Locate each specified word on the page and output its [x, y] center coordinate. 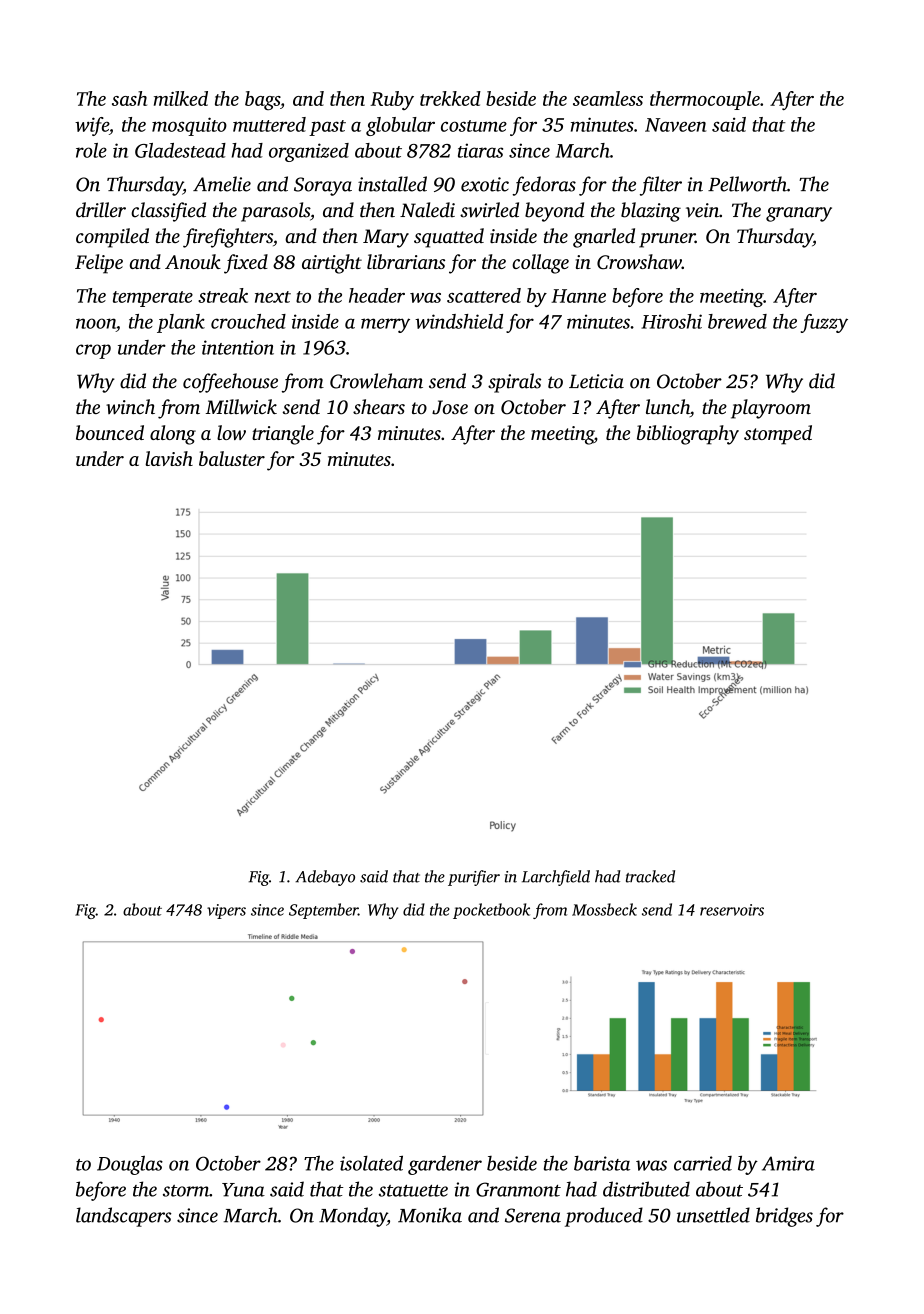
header [377, 295]
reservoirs [732, 910]
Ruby [392, 100]
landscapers [123, 1217]
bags [262, 100]
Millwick [241, 406]
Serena [533, 1215]
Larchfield [556, 878]
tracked [650, 876]
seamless [608, 98]
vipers [226, 911]
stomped [778, 435]
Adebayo [325, 878]
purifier [474, 878]
